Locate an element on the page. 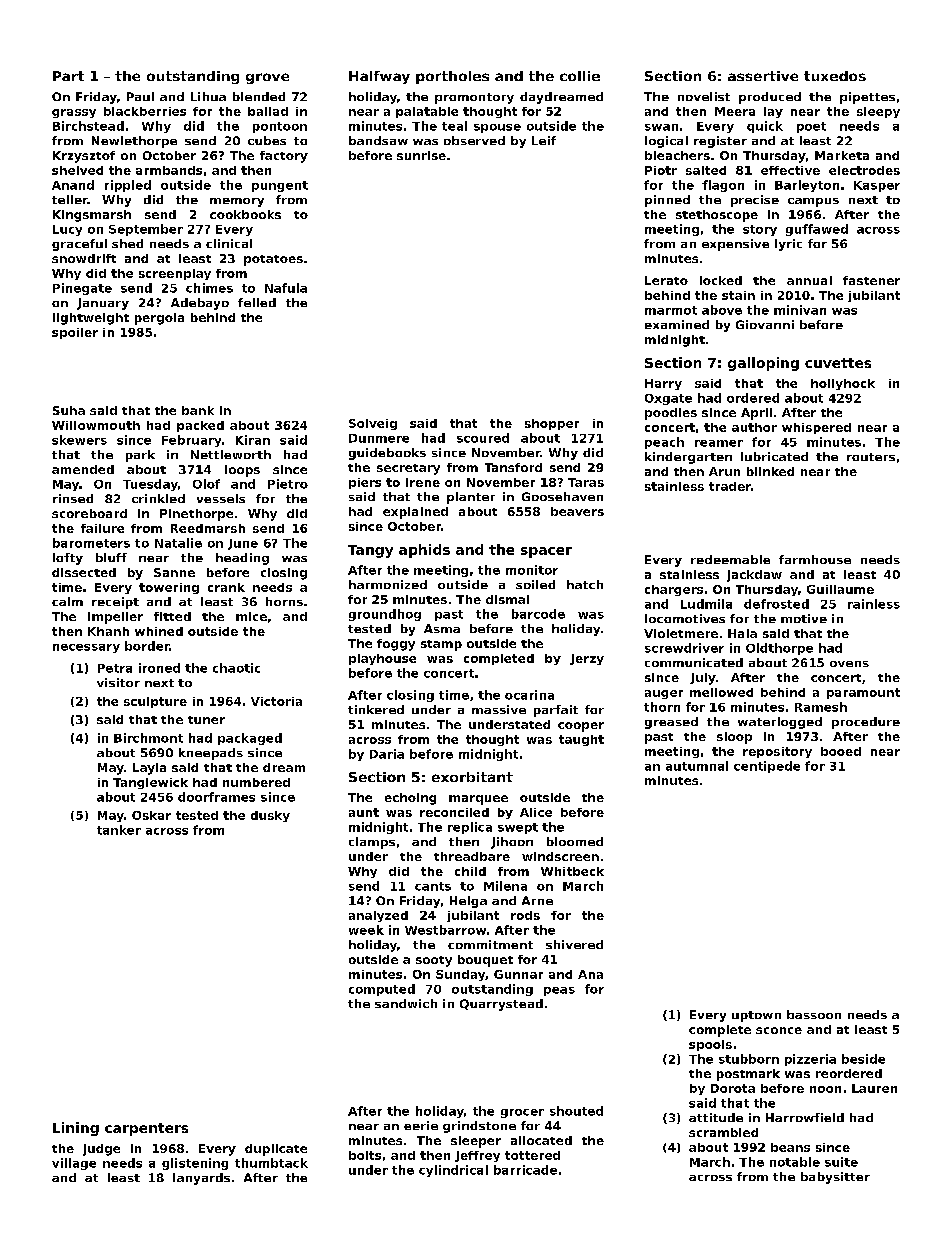 This document has height=1233, width=952. assertive is located at coordinates (763, 76).
